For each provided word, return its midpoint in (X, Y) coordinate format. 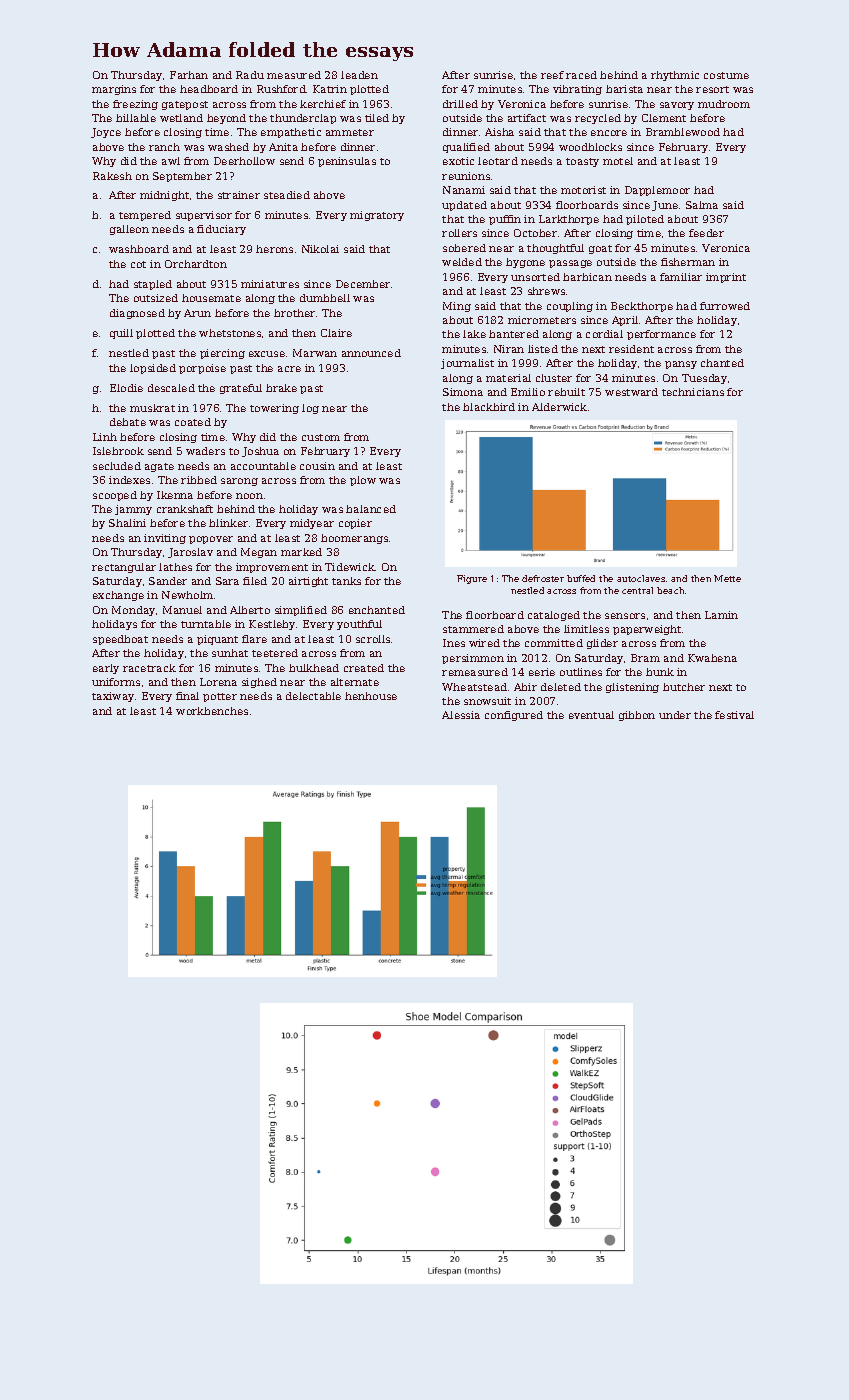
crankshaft (185, 509)
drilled (460, 104)
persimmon (473, 659)
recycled (598, 119)
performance (661, 335)
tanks (346, 581)
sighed (259, 683)
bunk (660, 672)
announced (371, 353)
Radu (250, 75)
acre (289, 369)
